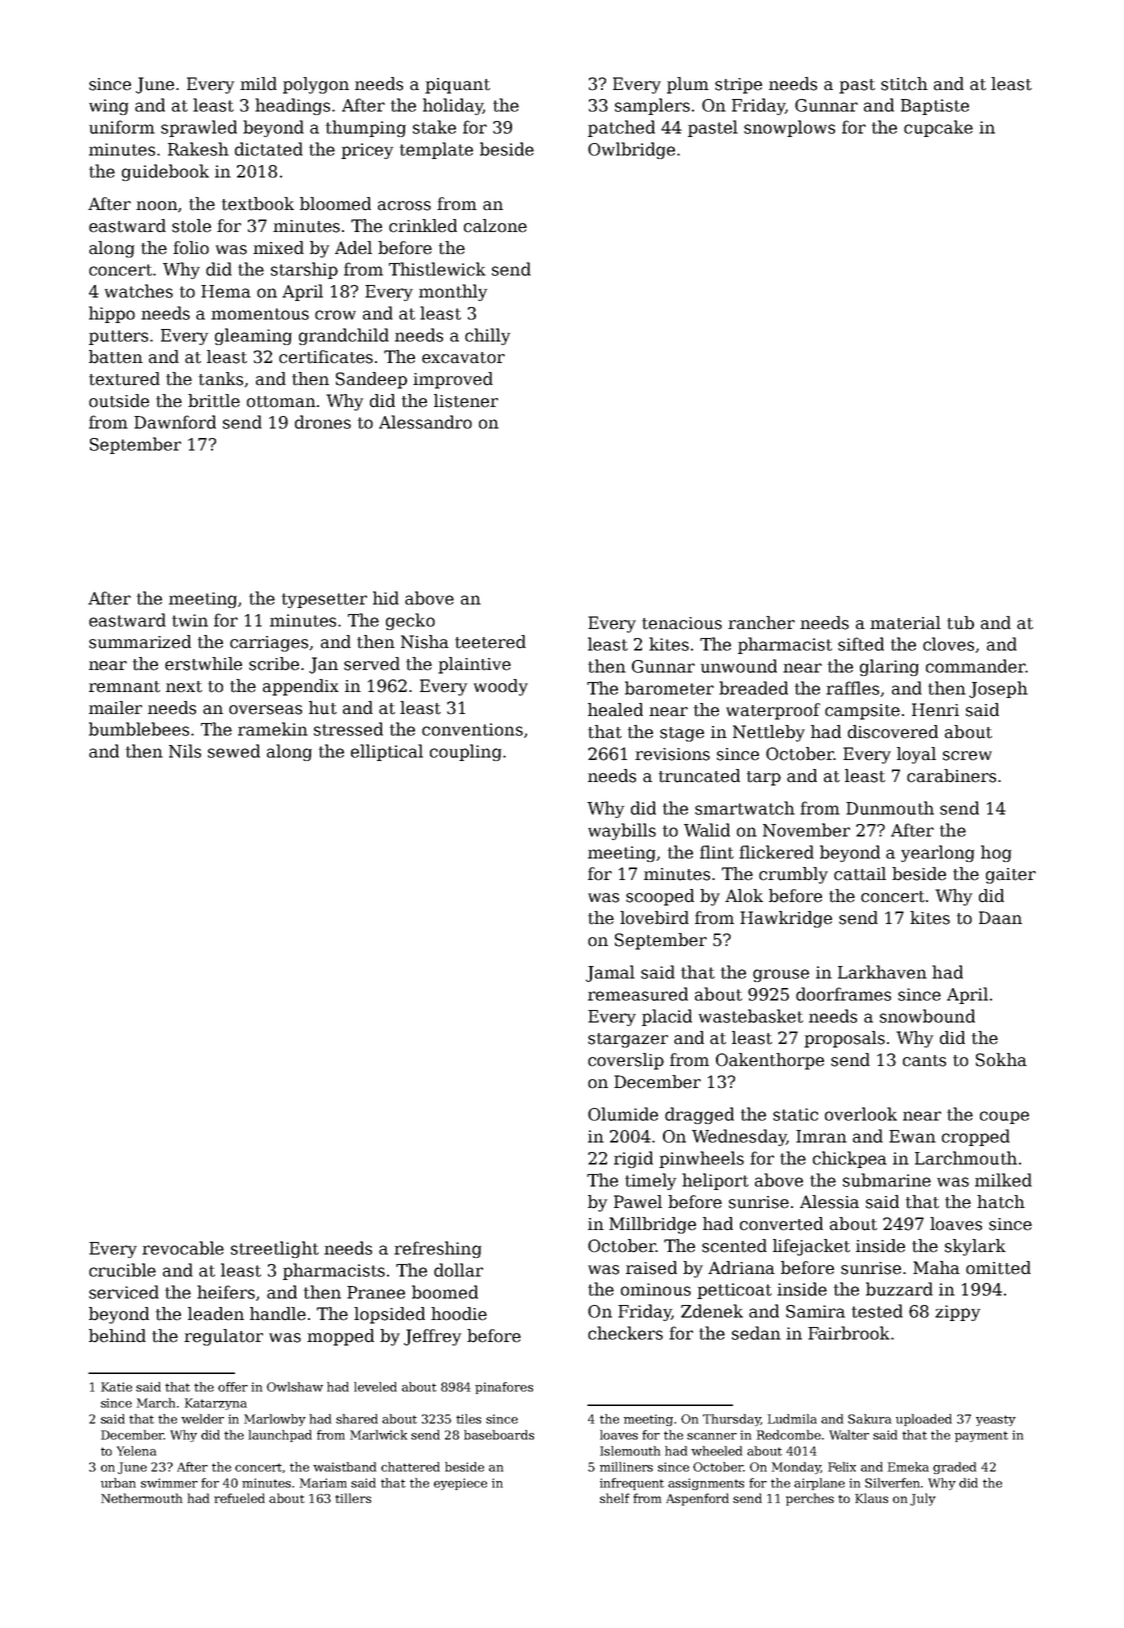  Describe the element at coordinates (183, 1248) in the screenshot. I see `revocable` at that location.
